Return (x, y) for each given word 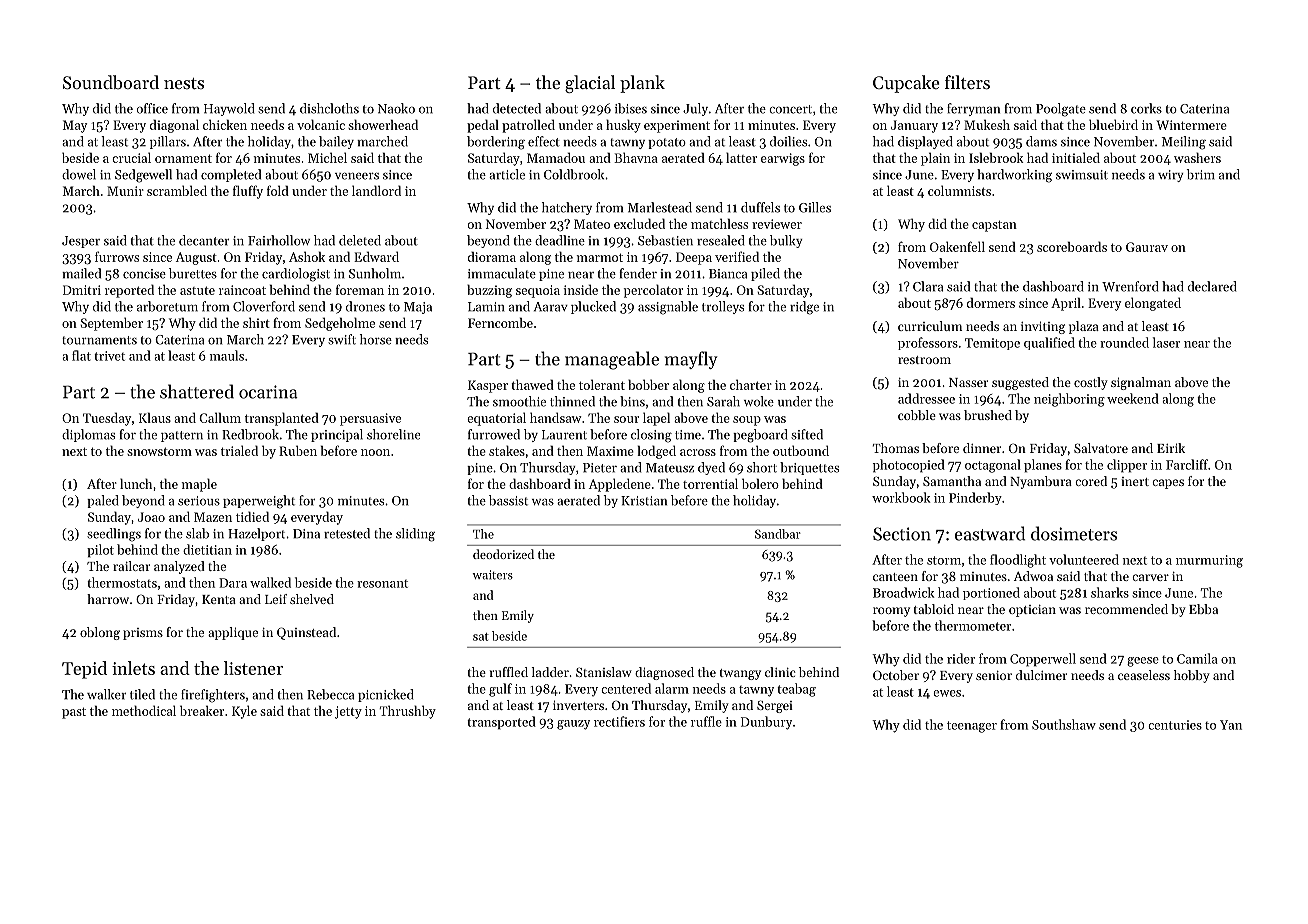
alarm (672, 688)
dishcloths (329, 108)
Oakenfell (957, 246)
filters (967, 82)
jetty (348, 712)
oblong (100, 633)
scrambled (177, 190)
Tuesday (107, 419)
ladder (550, 672)
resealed (721, 240)
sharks (1110, 592)
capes (1168, 484)
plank (642, 84)
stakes (507, 450)
